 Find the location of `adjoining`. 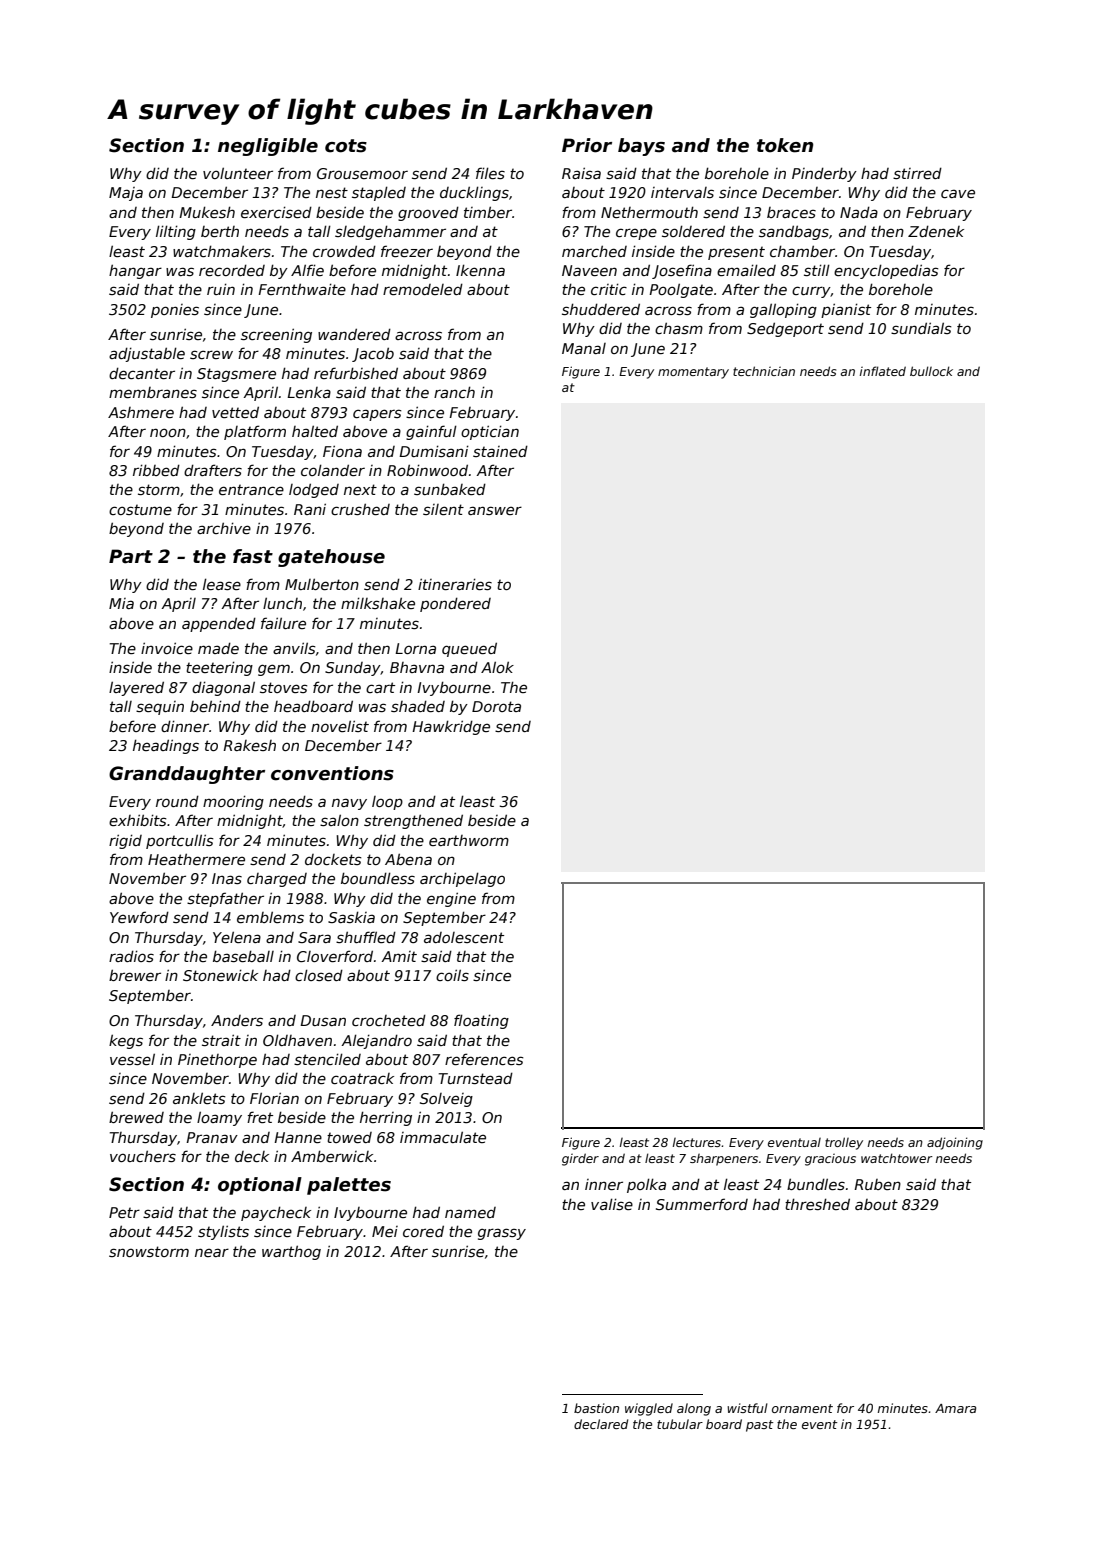

adjoining is located at coordinates (955, 1143).
